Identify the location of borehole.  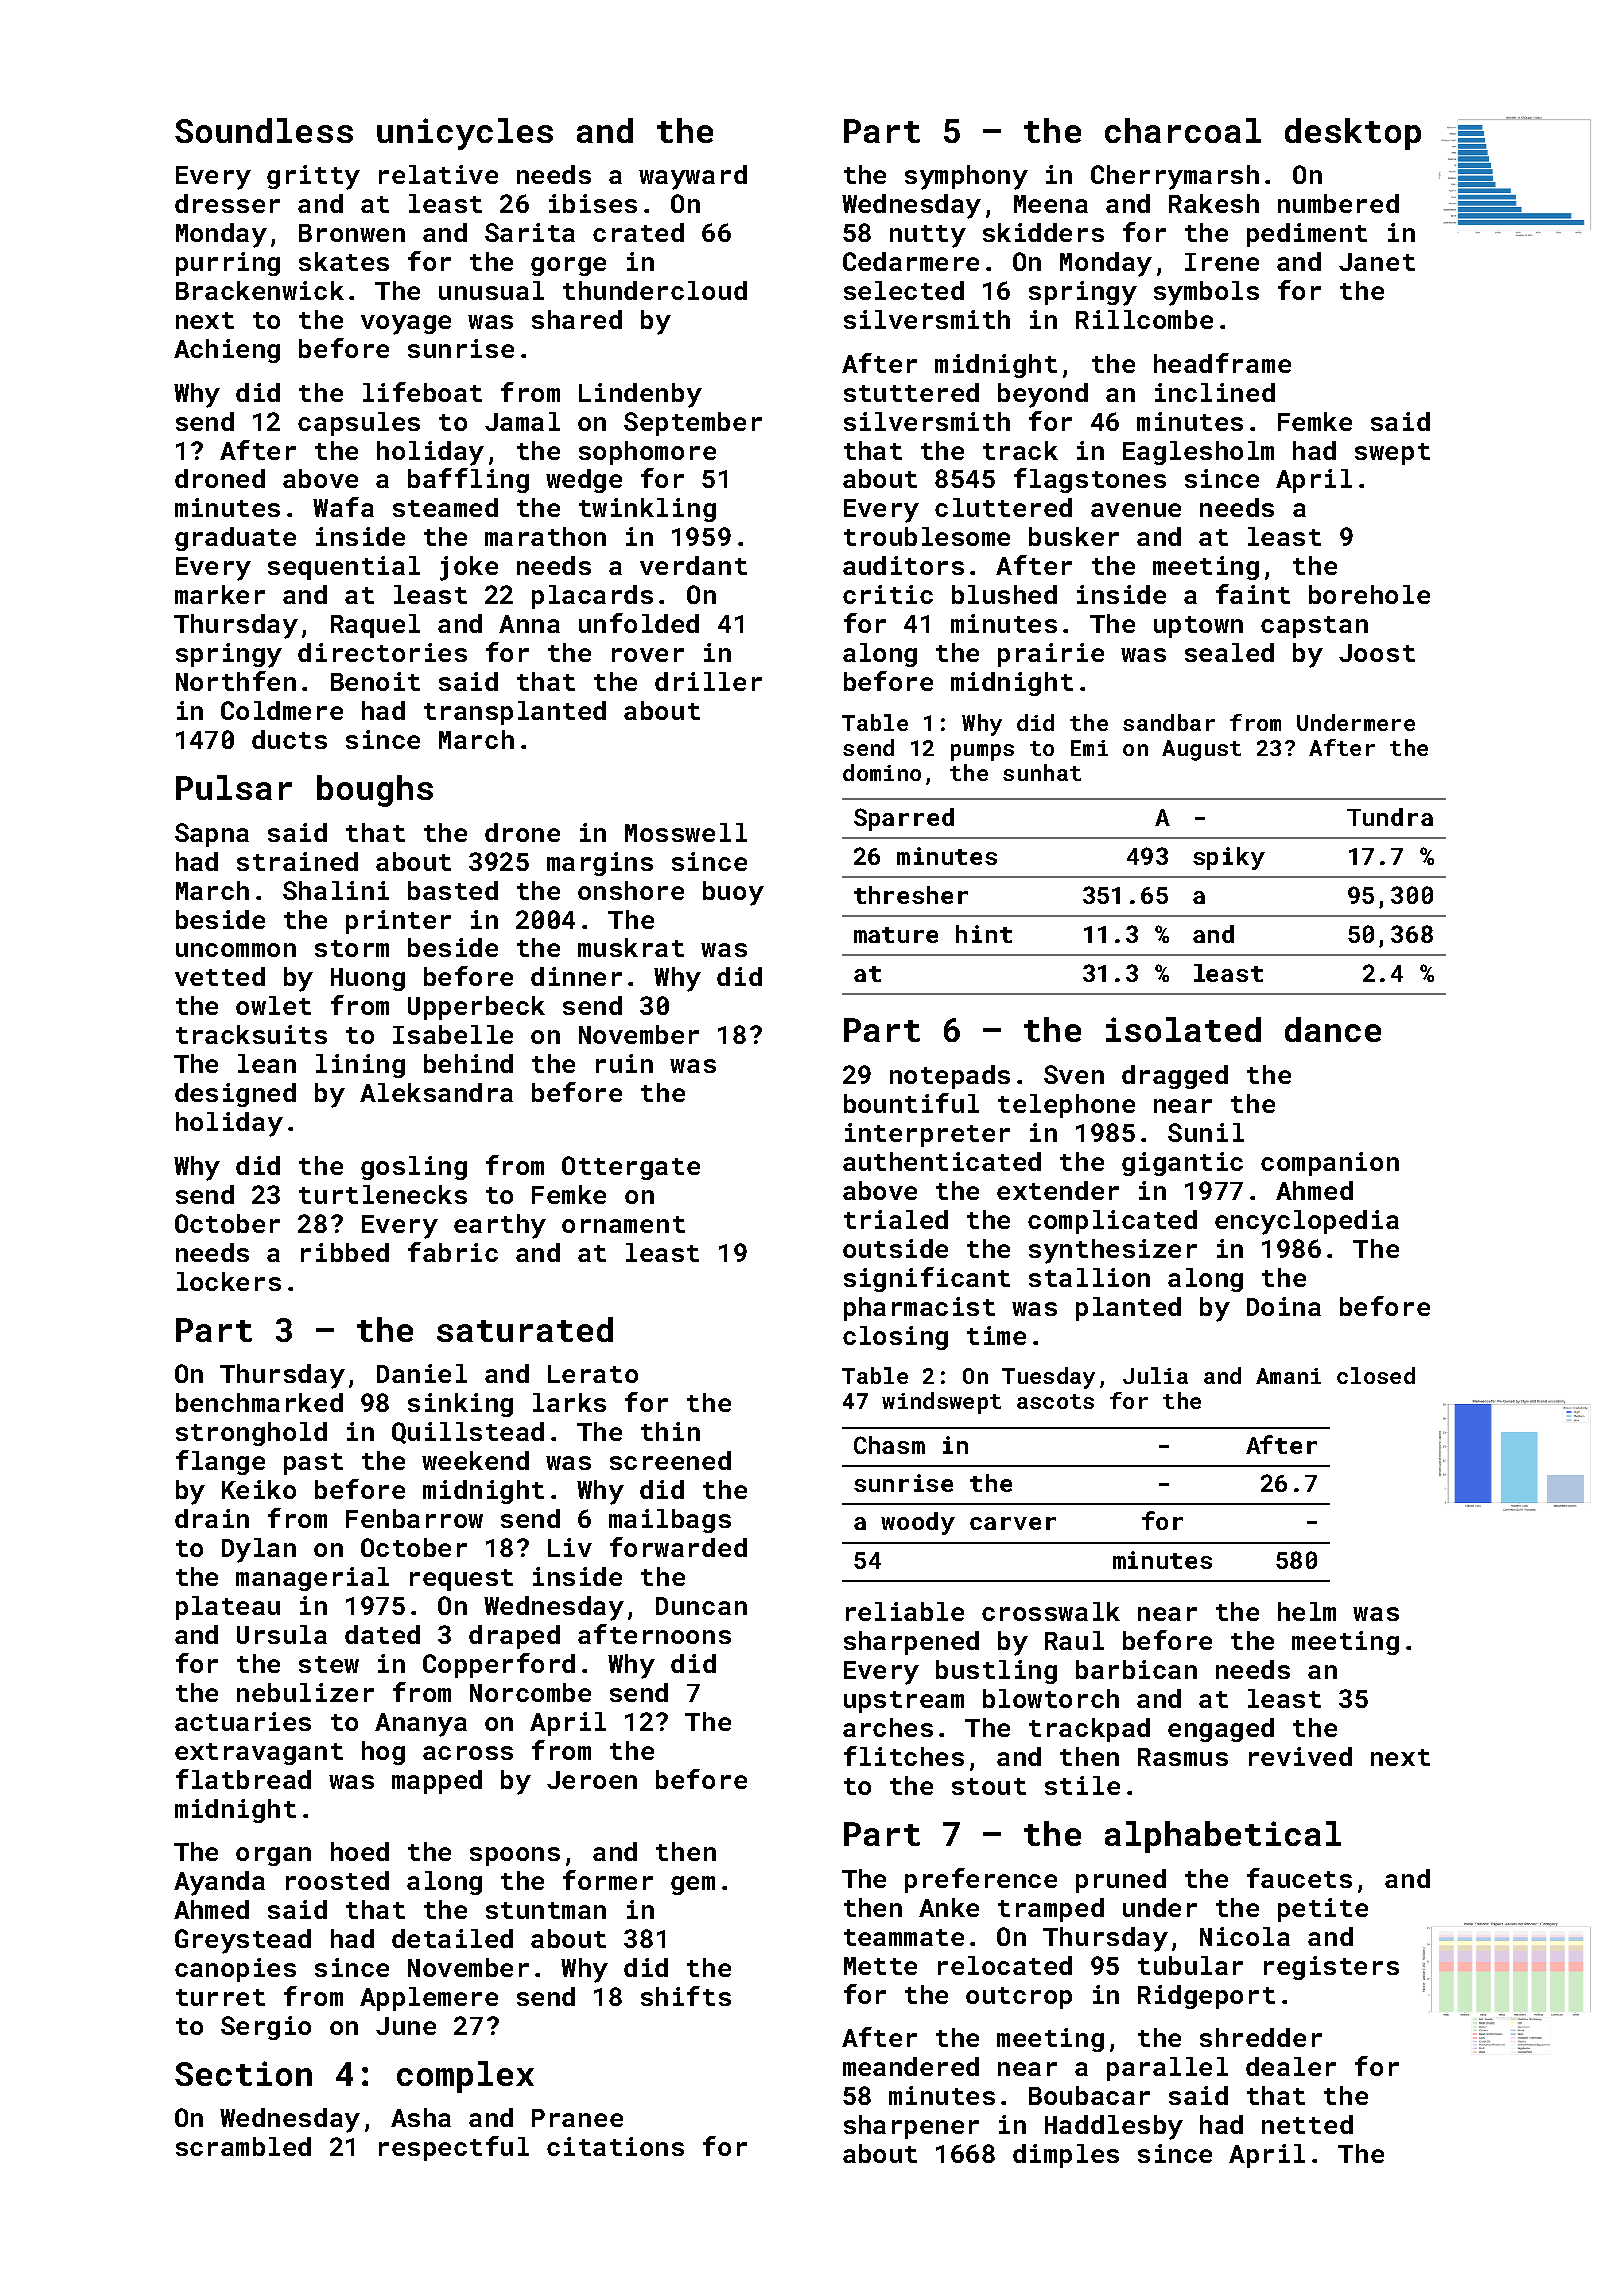
(1369, 594).
